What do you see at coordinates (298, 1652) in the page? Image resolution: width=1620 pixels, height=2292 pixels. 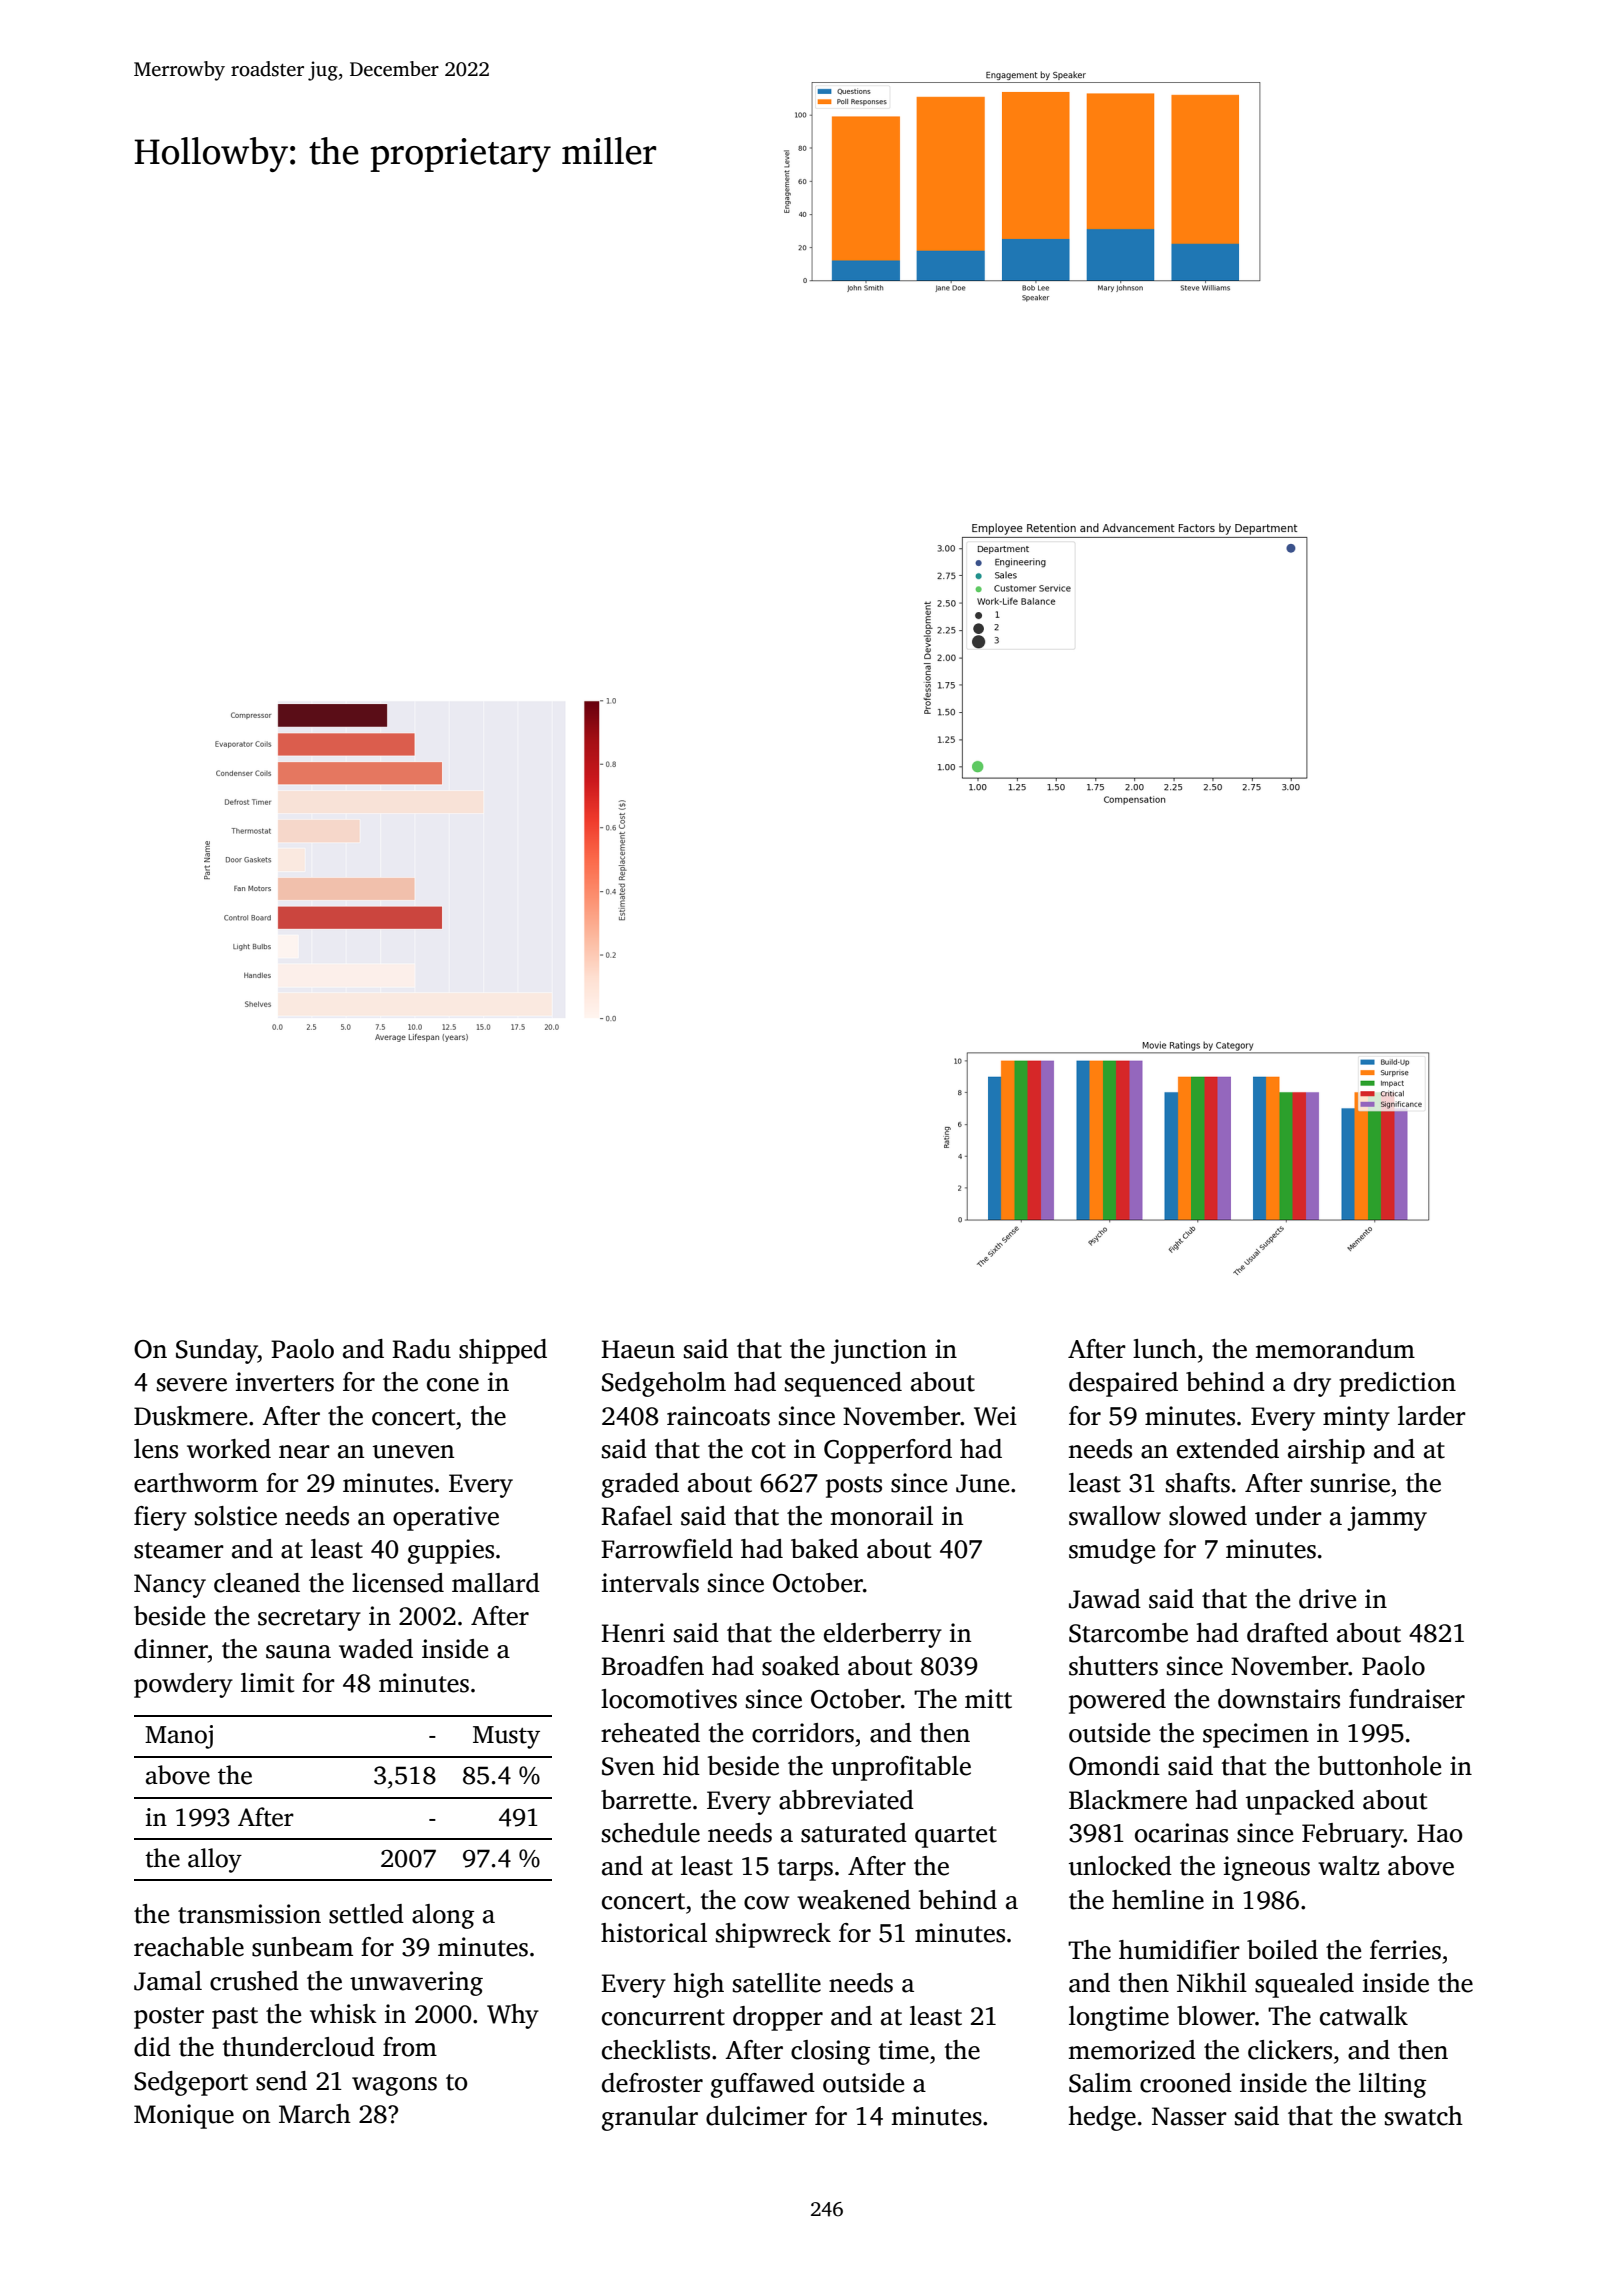 I see `sauna` at bounding box center [298, 1652].
